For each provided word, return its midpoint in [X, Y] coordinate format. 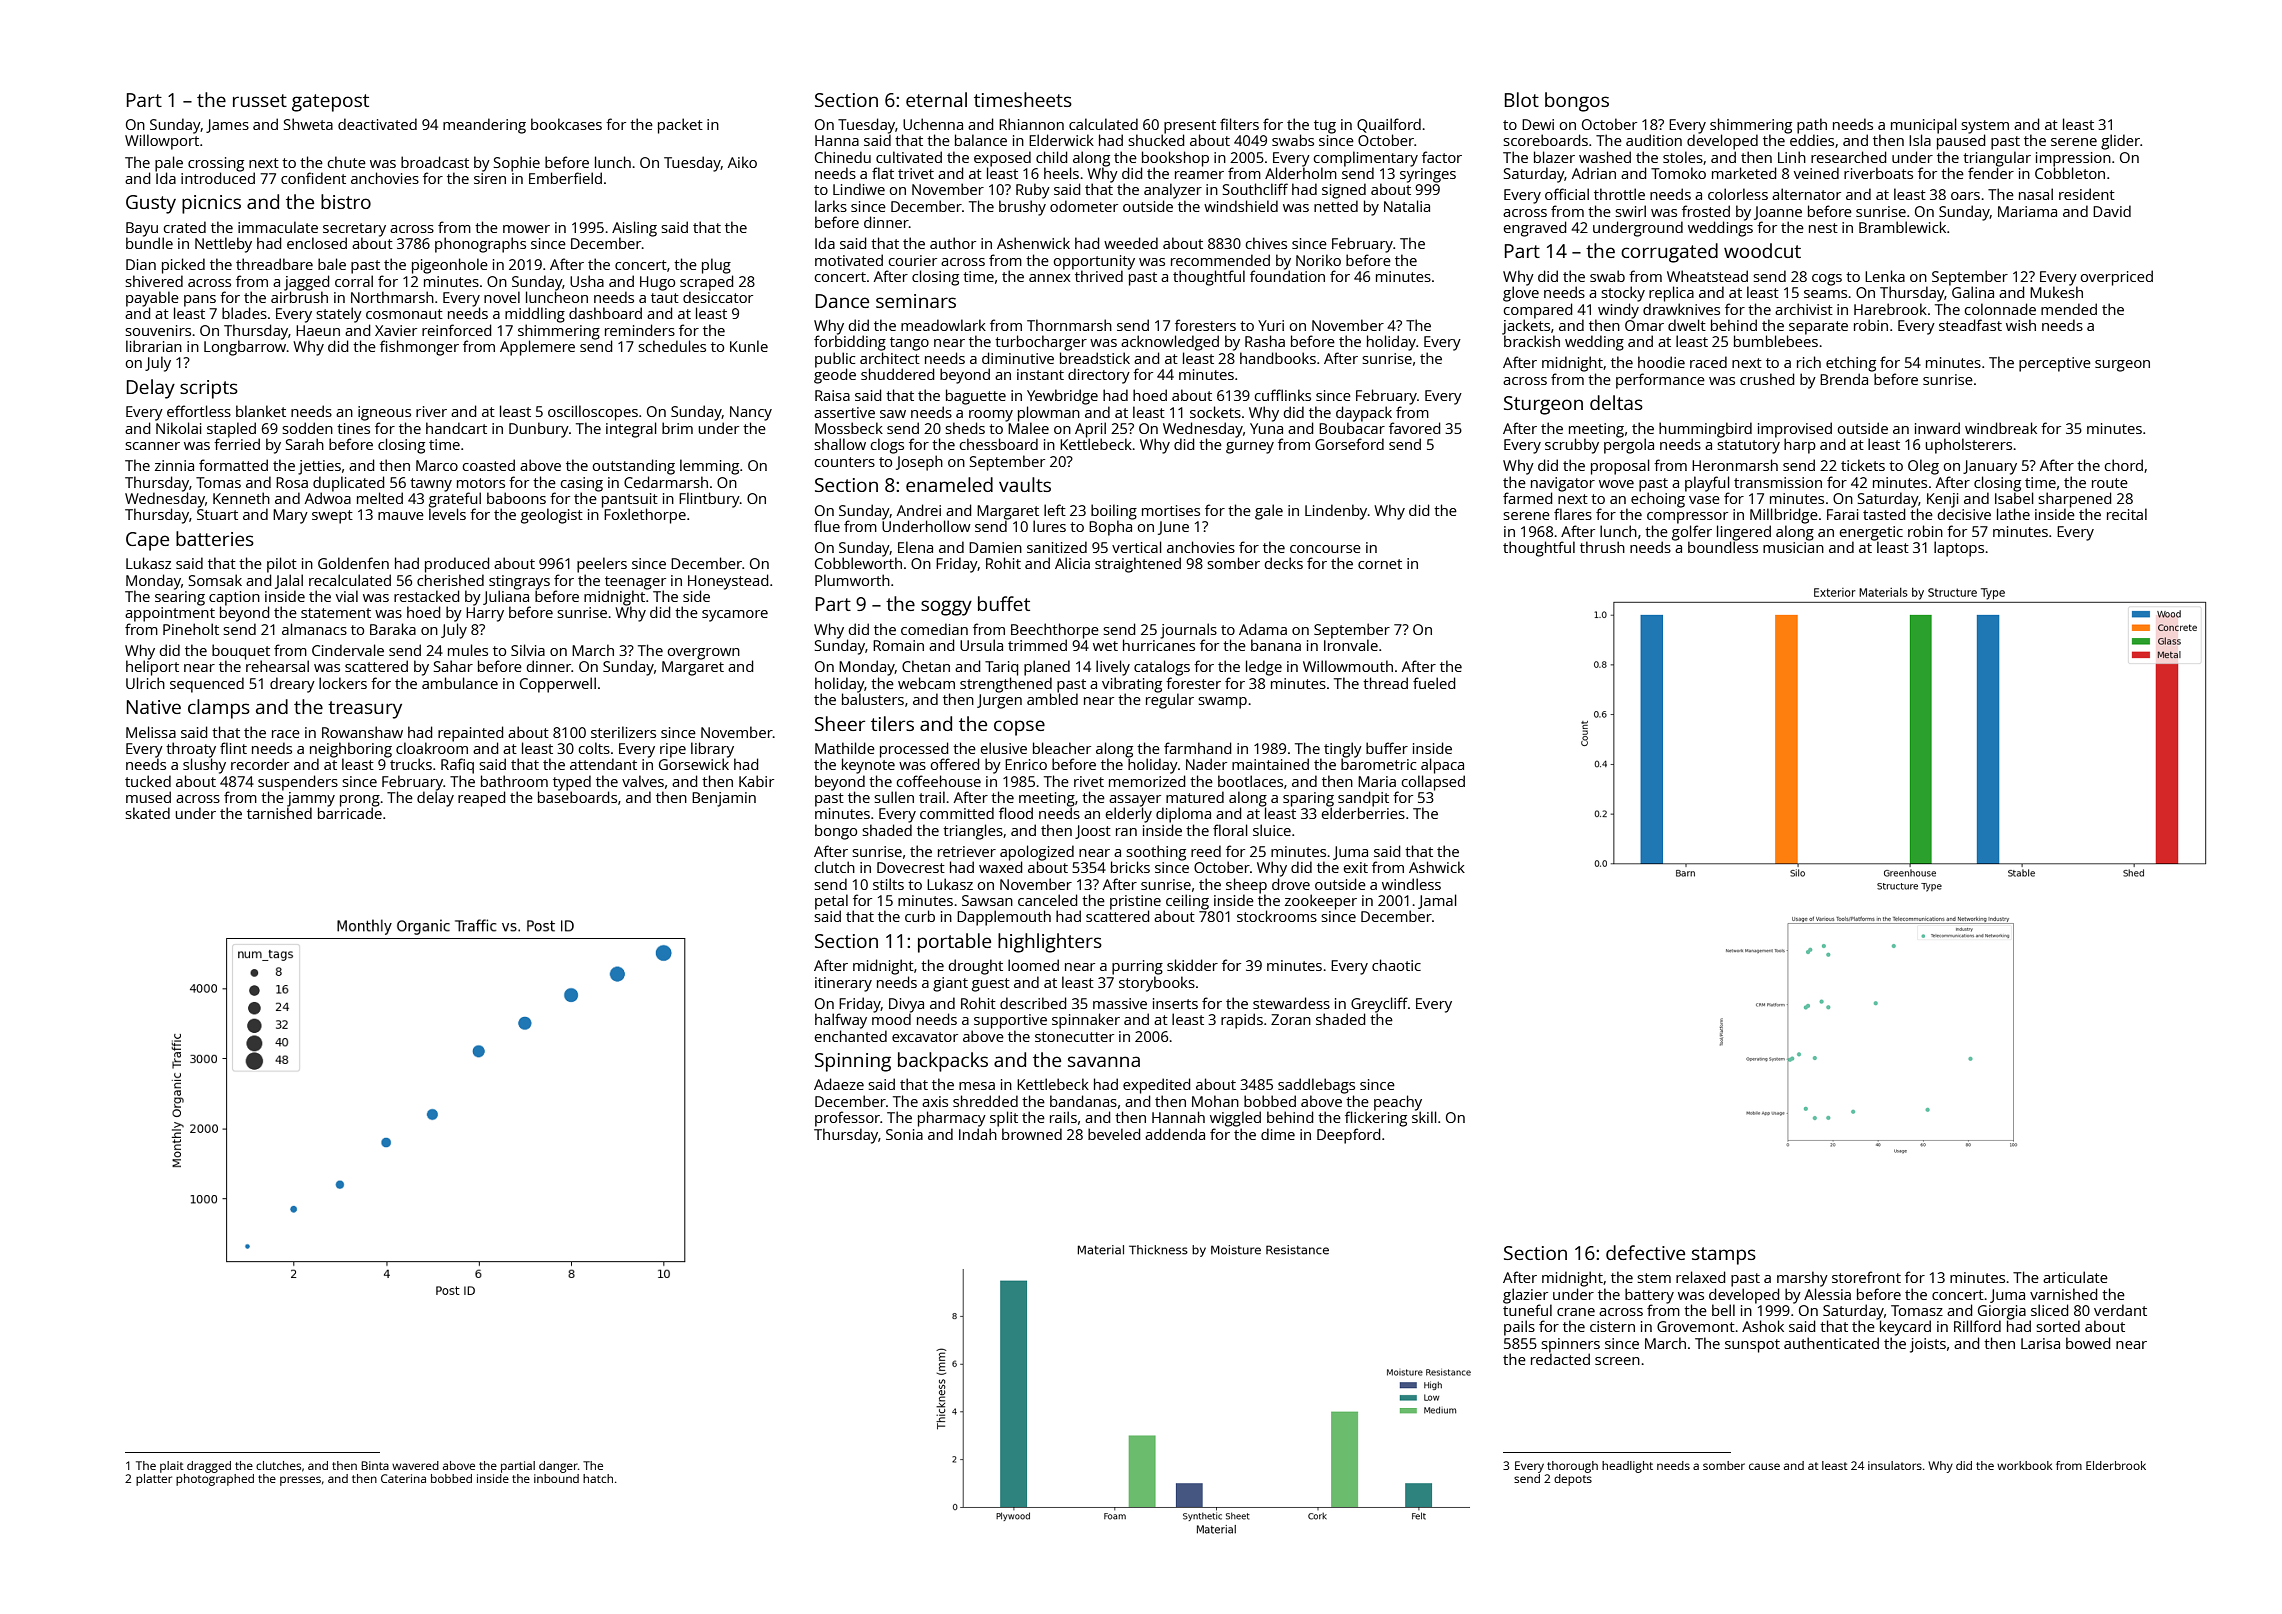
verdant [2120, 1310]
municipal [1924, 126]
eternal [936, 99]
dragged [209, 1467]
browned [1032, 1134]
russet [260, 100]
